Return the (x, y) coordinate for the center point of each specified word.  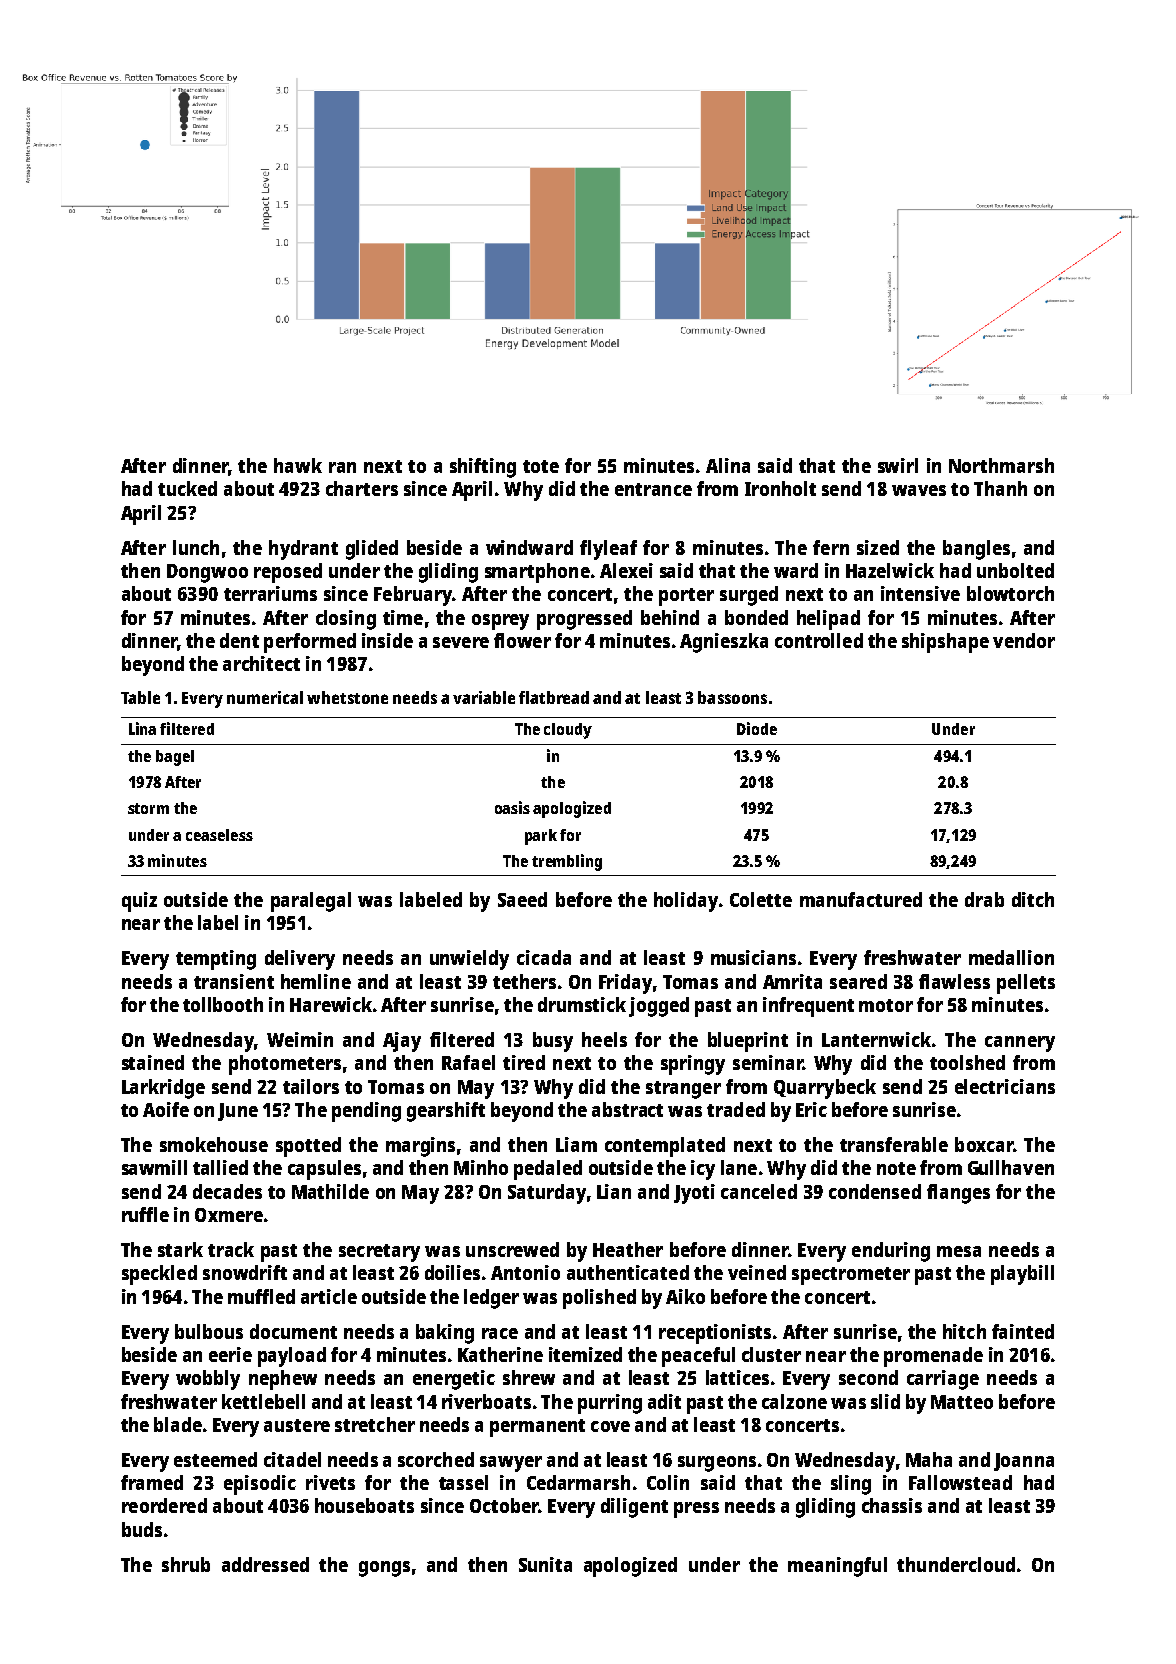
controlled (819, 640)
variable (484, 697)
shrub (186, 1564)
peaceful (698, 1357)
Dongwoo (207, 573)
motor (886, 1005)
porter (686, 597)
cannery (1020, 1044)
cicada (544, 957)
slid (885, 1401)
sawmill (154, 1167)
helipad (828, 620)
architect (261, 663)
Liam (576, 1144)
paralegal (311, 902)
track (231, 1249)
